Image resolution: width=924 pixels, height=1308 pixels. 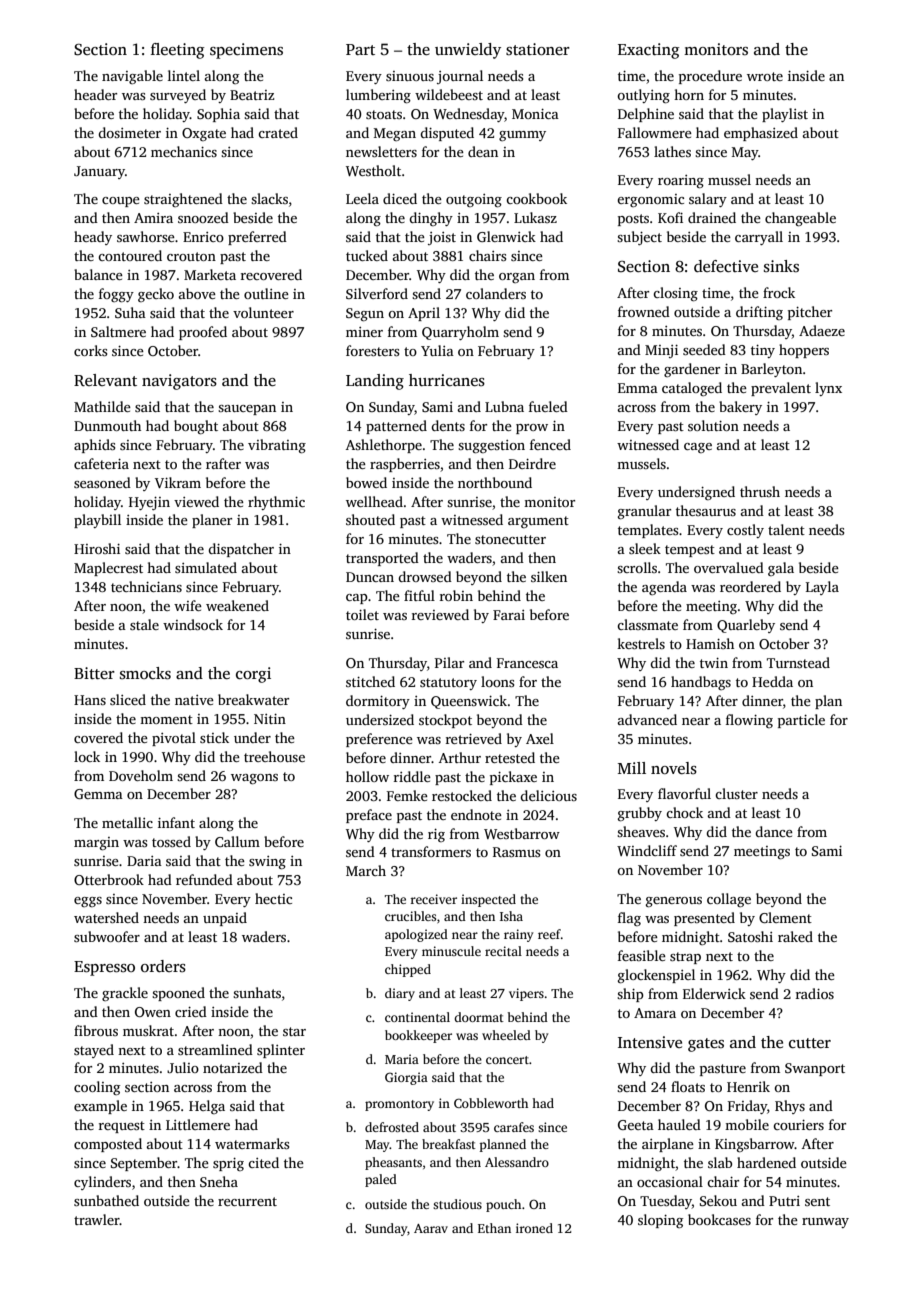 What do you see at coordinates (645, 548) in the image?
I see `sleek` at bounding box center [645, 548].
